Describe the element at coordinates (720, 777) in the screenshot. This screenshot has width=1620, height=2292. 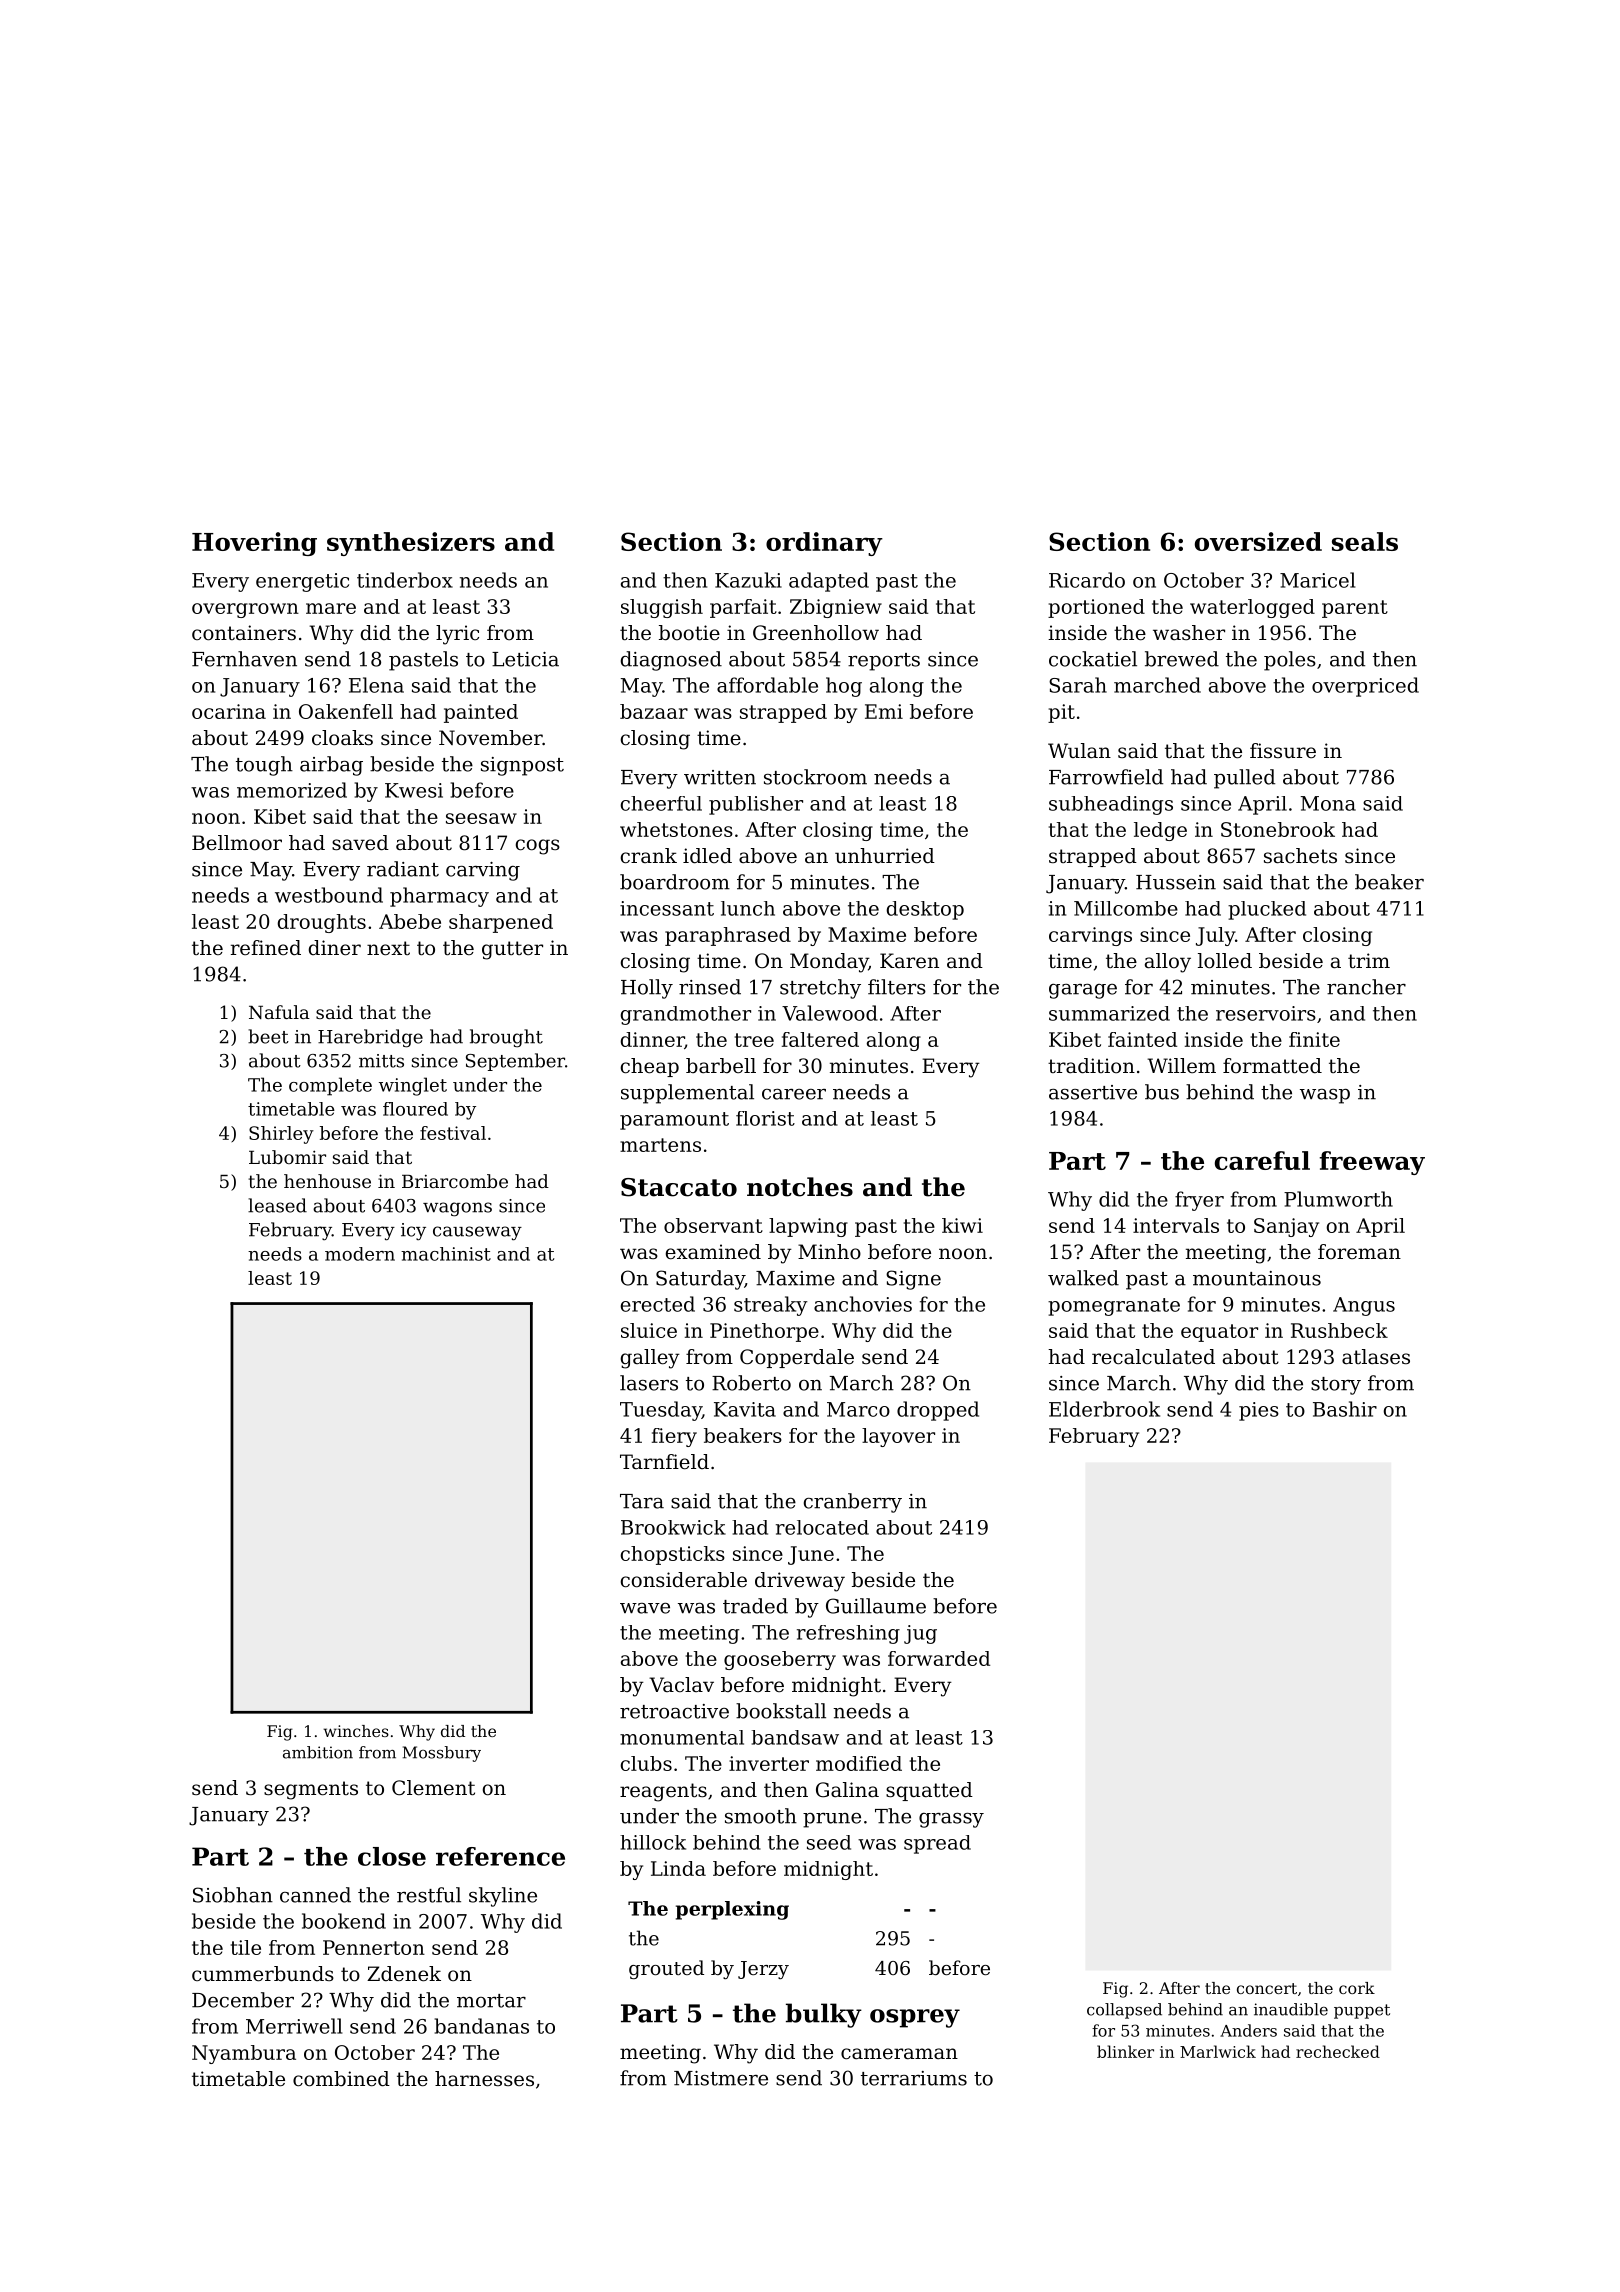
I see `written` at that location.
